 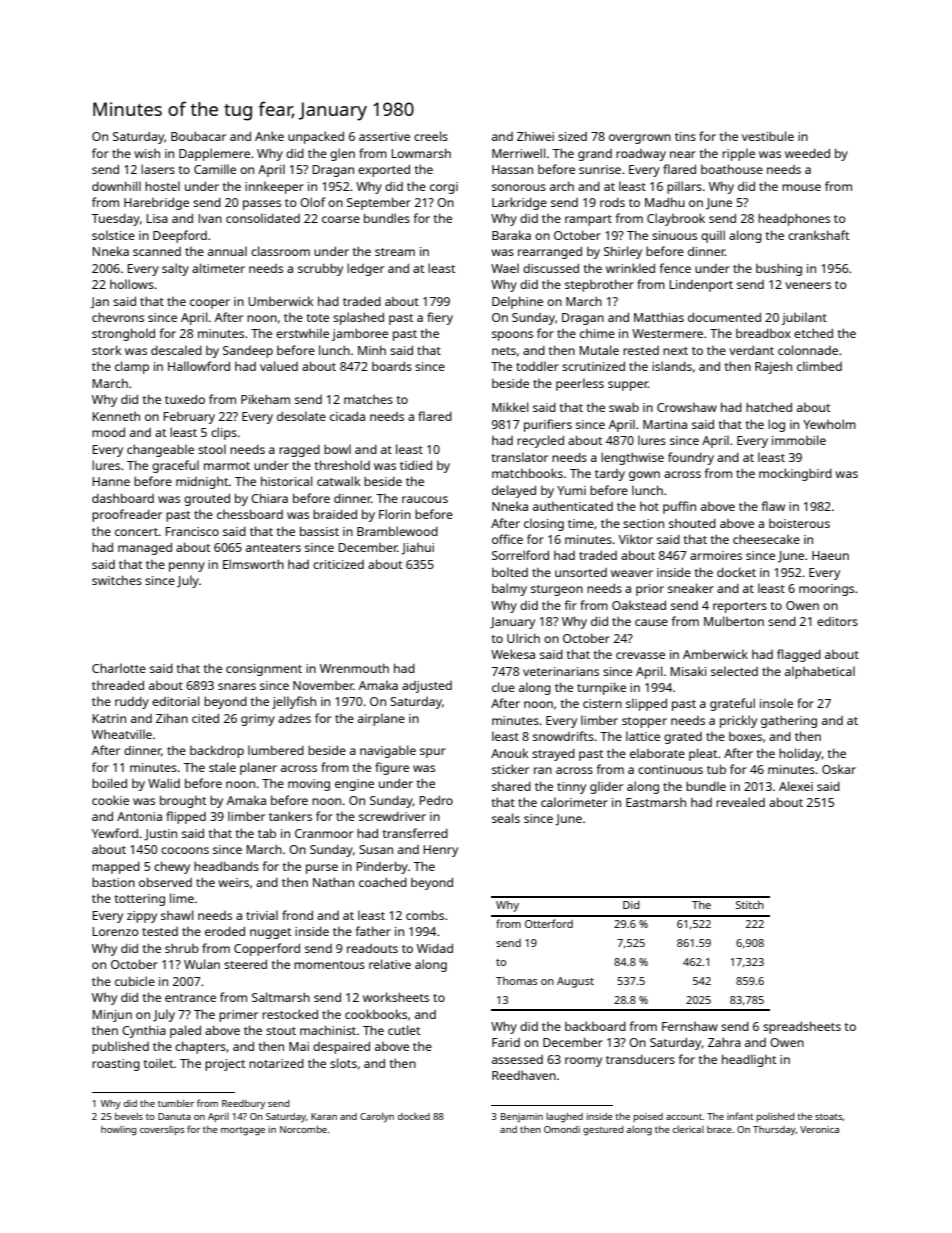 What do you see at coordinates (404, 1030) in the screenshot?
I see `cutlet` at bounding box center [404, 1030].
